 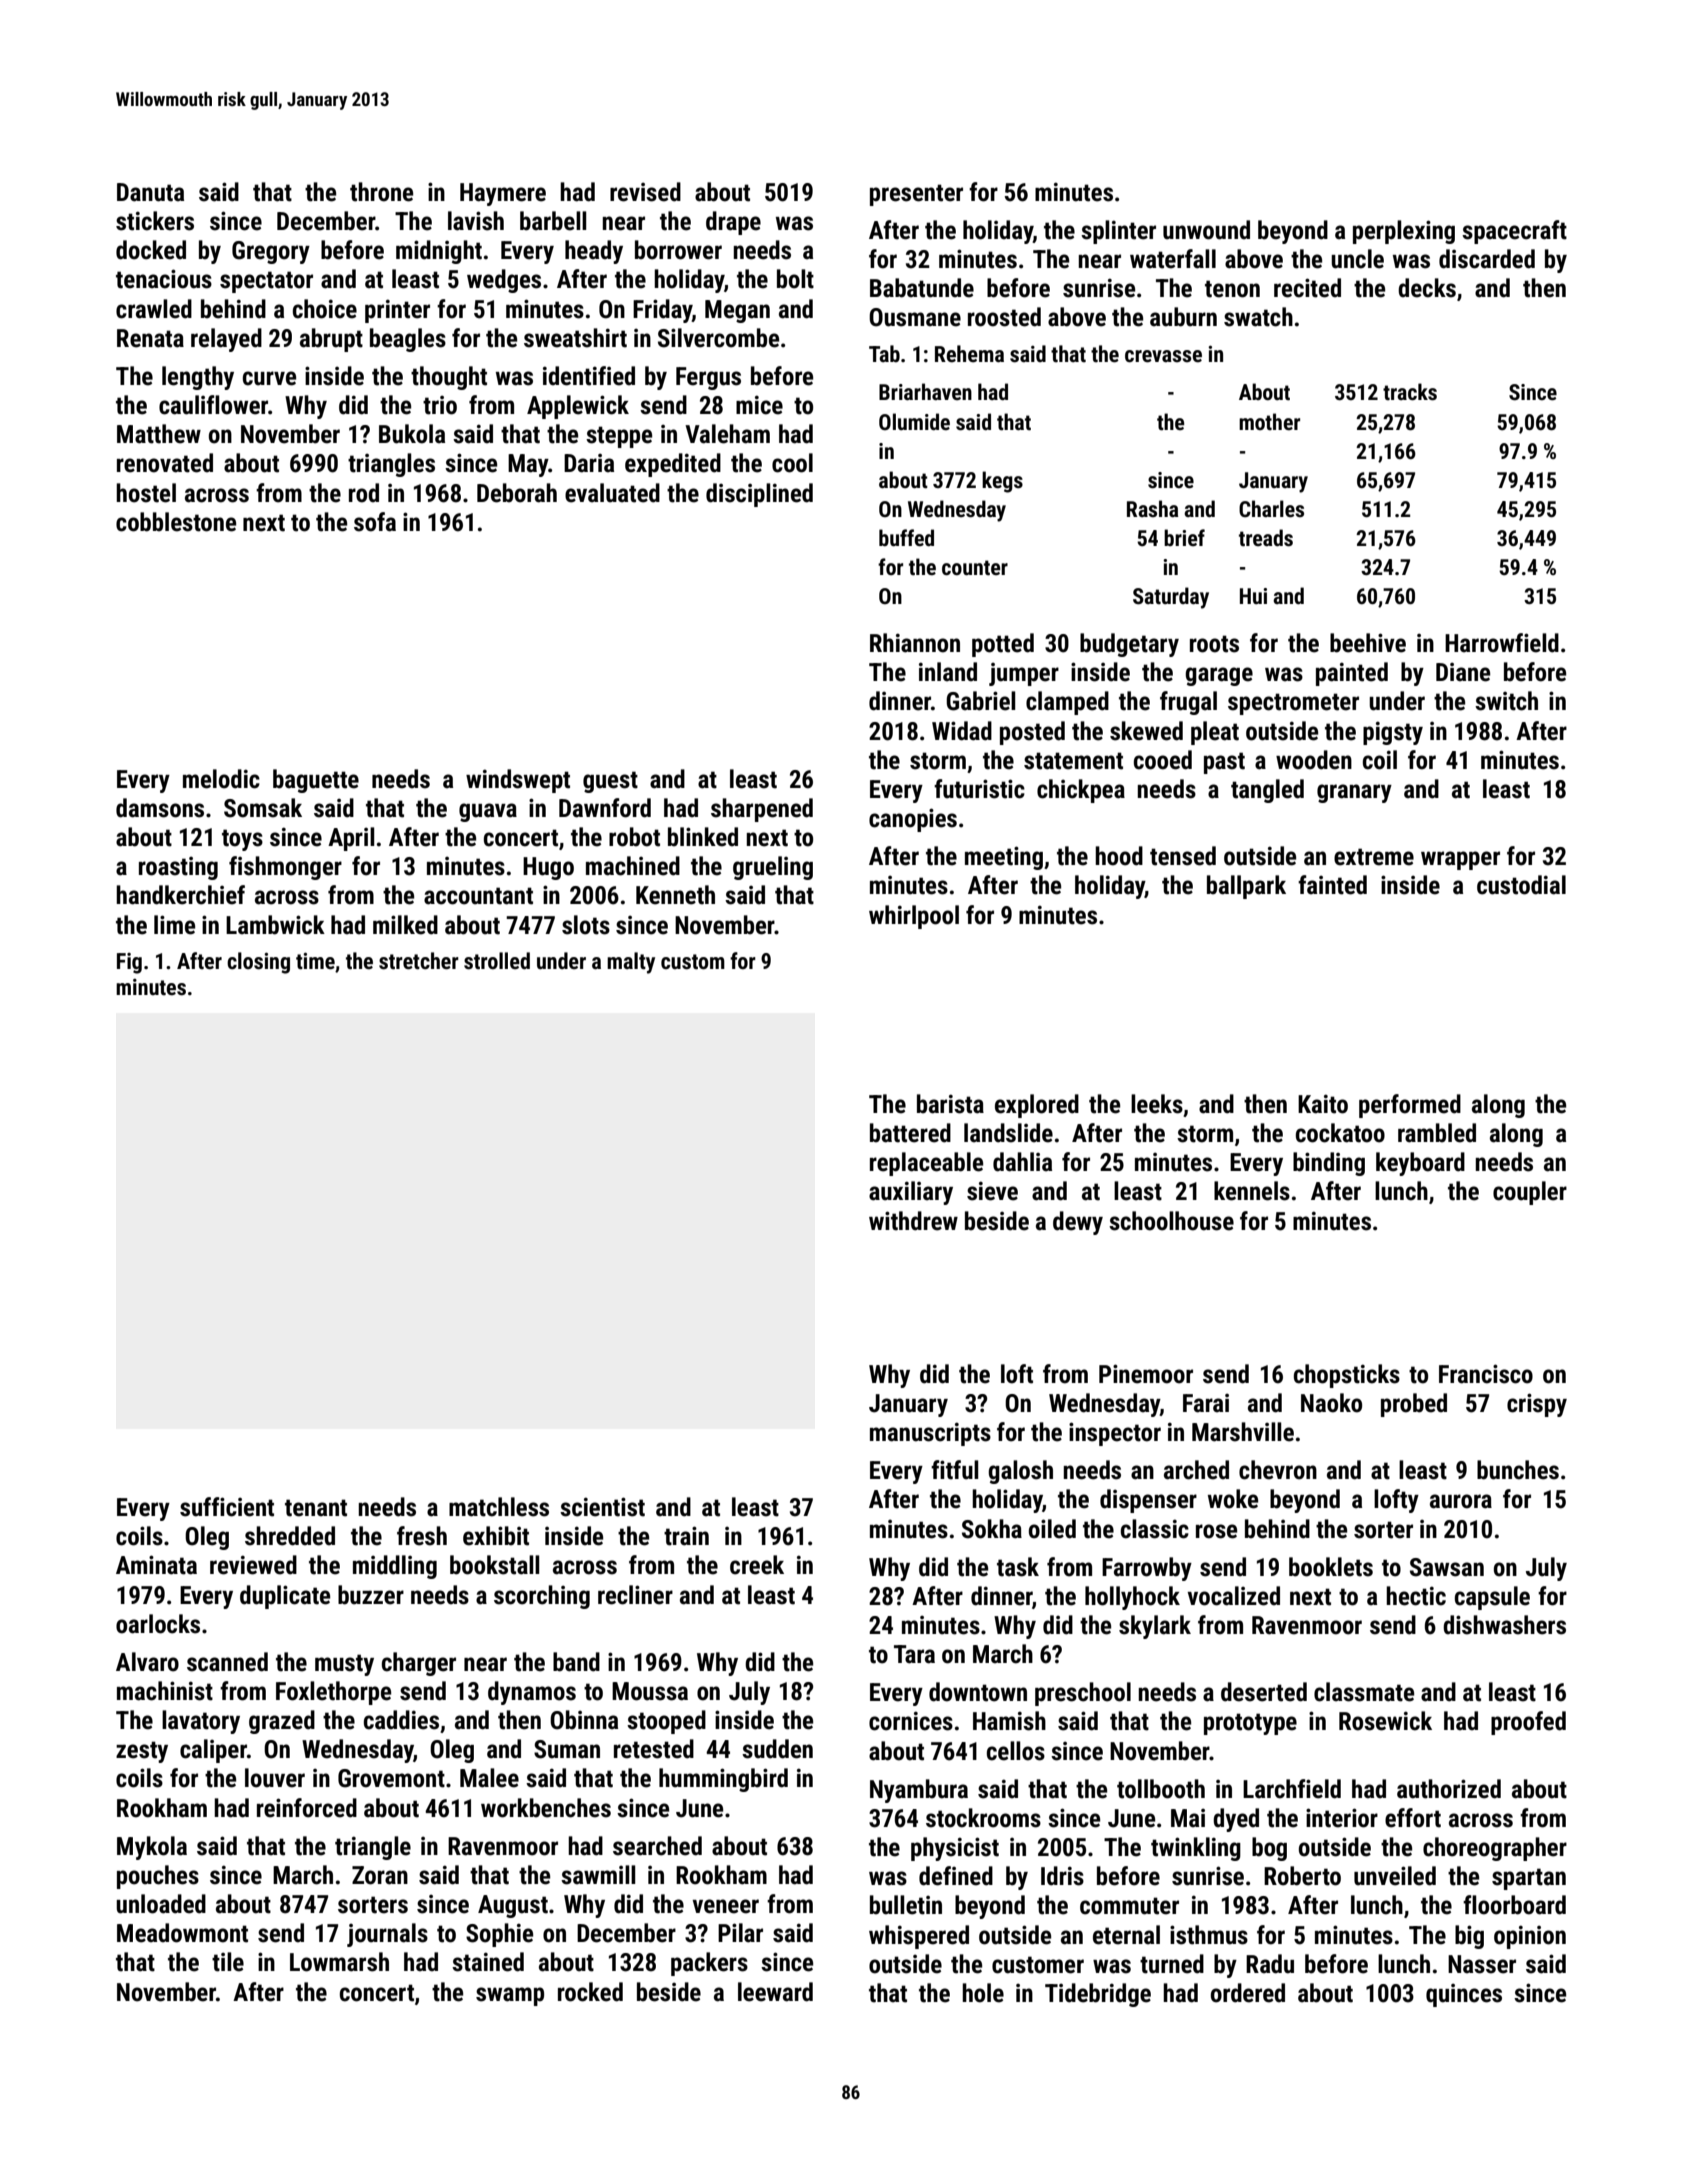 What do you see at coordinates (316, 1508) in the screenshot?
I see `tenant` at bounding box center [316, 1508].
